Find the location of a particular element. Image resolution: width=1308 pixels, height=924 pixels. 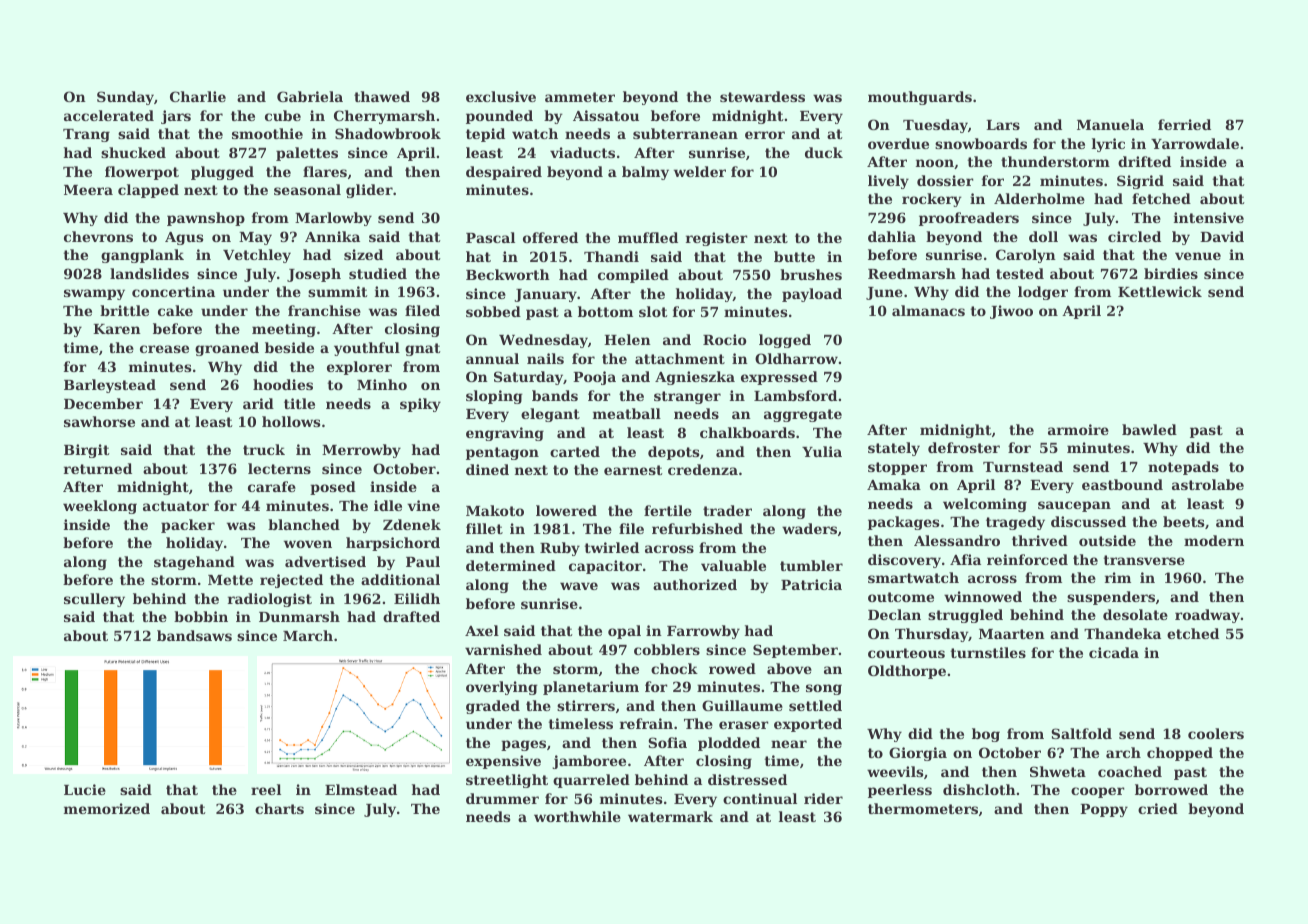

Ruby is located at coordinates (560, 549).
